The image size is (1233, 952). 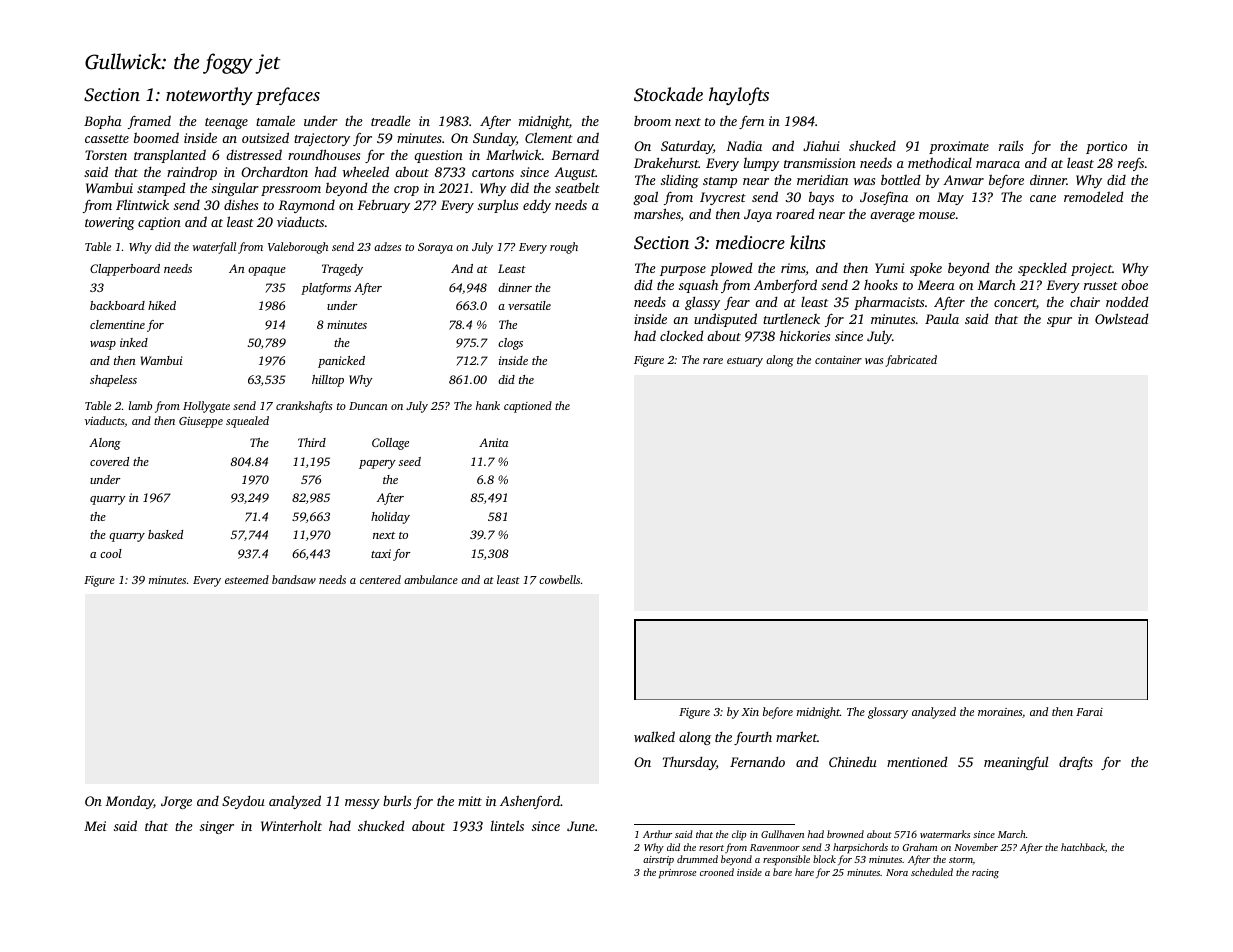 What do you see at coordinates (95, 826) in the screenshot?
I see `Mei` at bounding box center [95, 826].
